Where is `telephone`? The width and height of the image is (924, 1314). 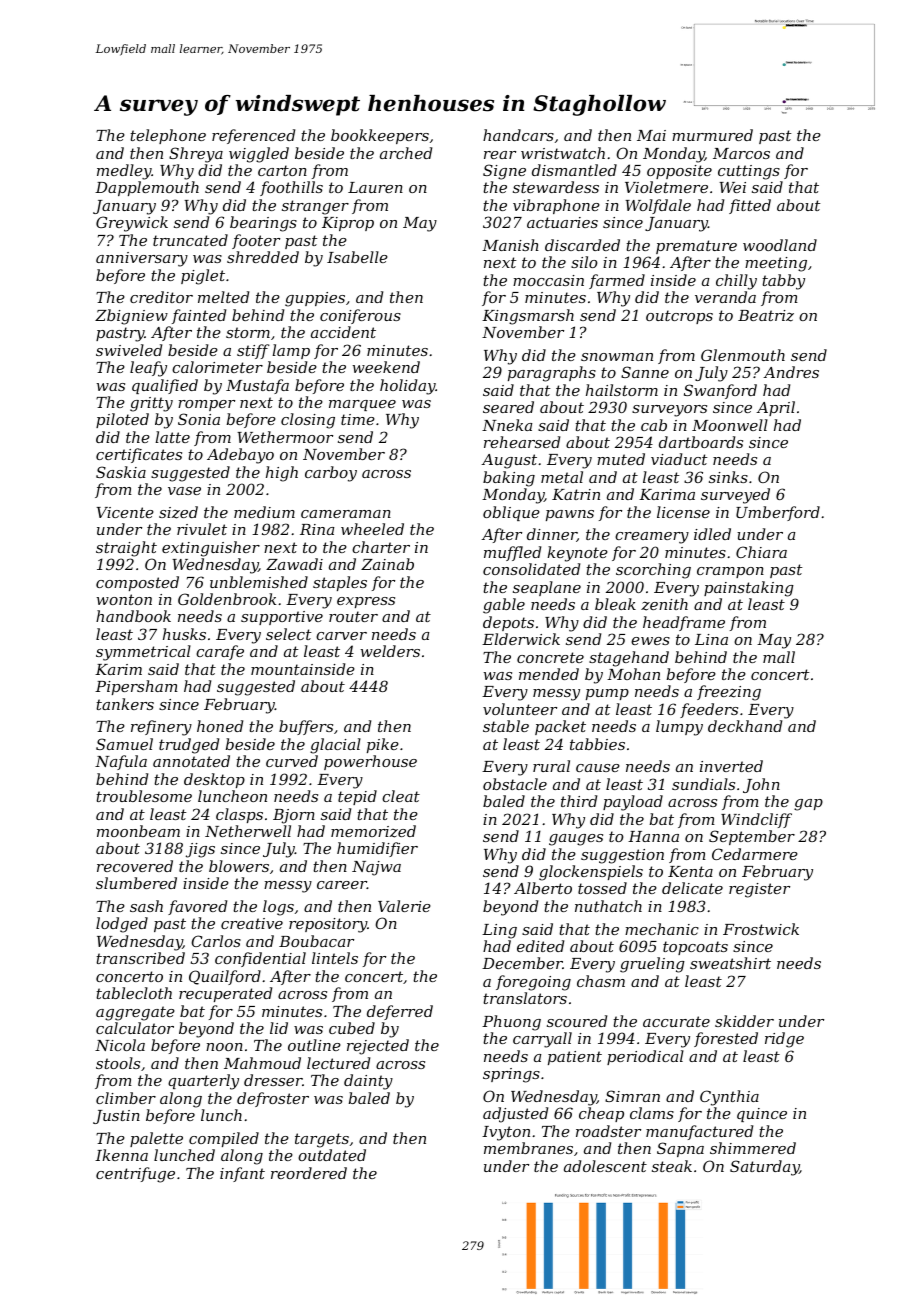
telephone is located at coordinates (168, 136).
